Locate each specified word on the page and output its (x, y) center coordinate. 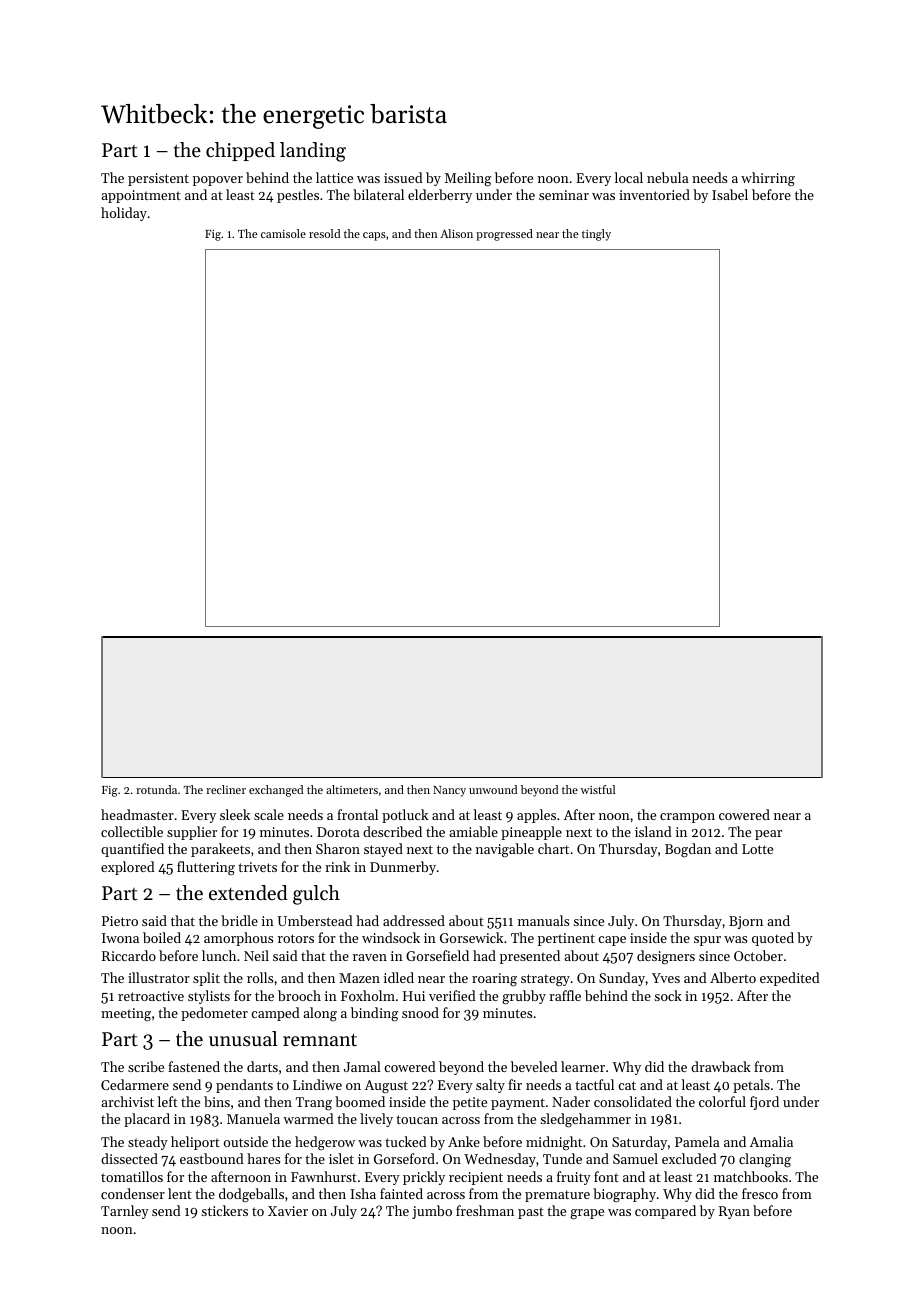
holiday (124, 214)
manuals (543, 920)
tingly (596, 235)
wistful (598, 789)
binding (374, 1014)
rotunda (156, 789)
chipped (240, 151)
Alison (456, 233)
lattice (334, 177)
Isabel (730, 194)
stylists (209, 997)
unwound (493, 789)
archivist (127, 1101)
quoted (773, 939)
